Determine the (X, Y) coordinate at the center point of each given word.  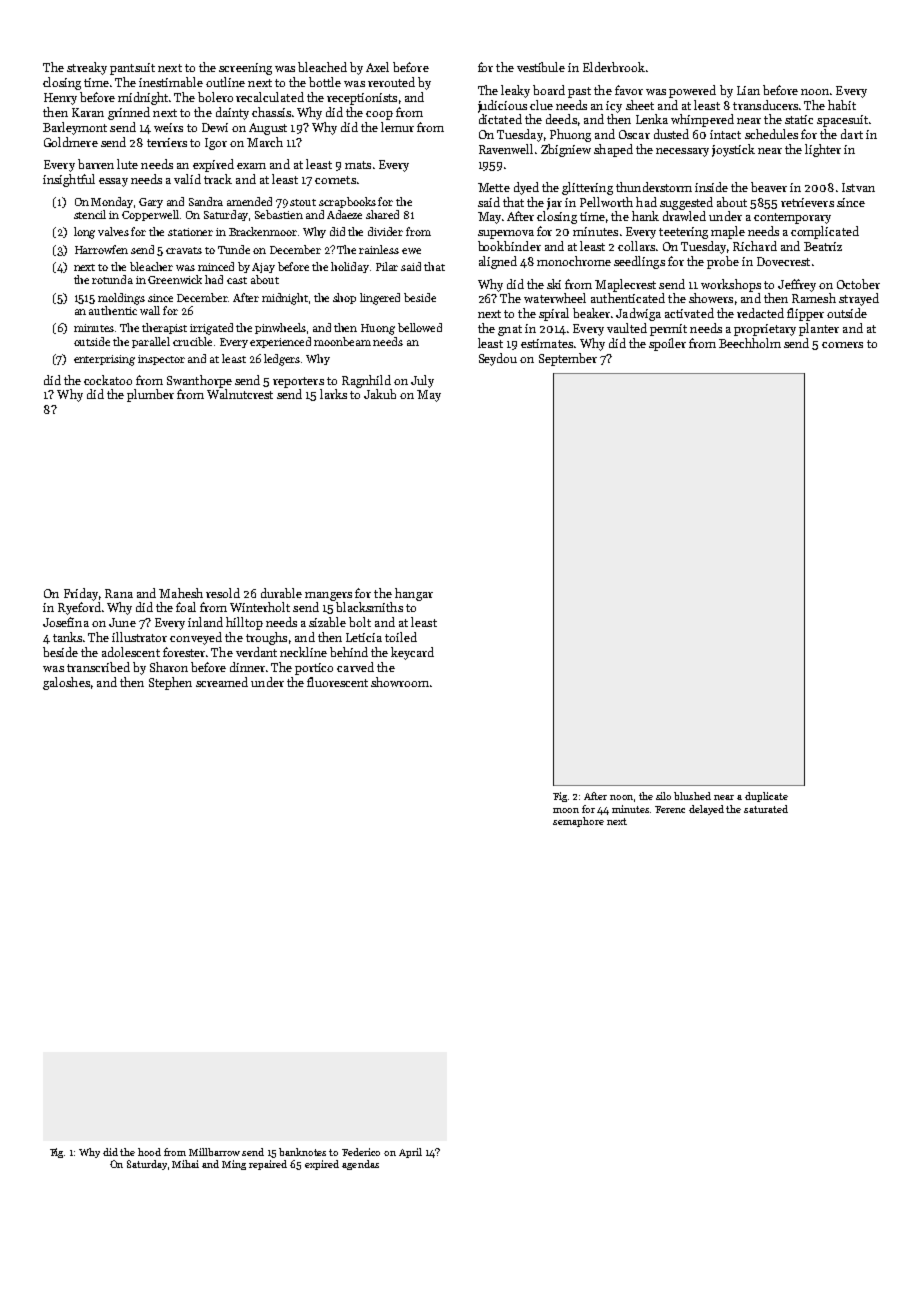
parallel (151, 342)
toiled (401, 637)
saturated (766, 809)
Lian (748, 90)
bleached (322, 67)
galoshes (66, 683)
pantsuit (132, 69)
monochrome (574, 261)
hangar (414, 594)
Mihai (185, 1164)
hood (149, 1152)
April (410, 1153)
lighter (823, 150)
